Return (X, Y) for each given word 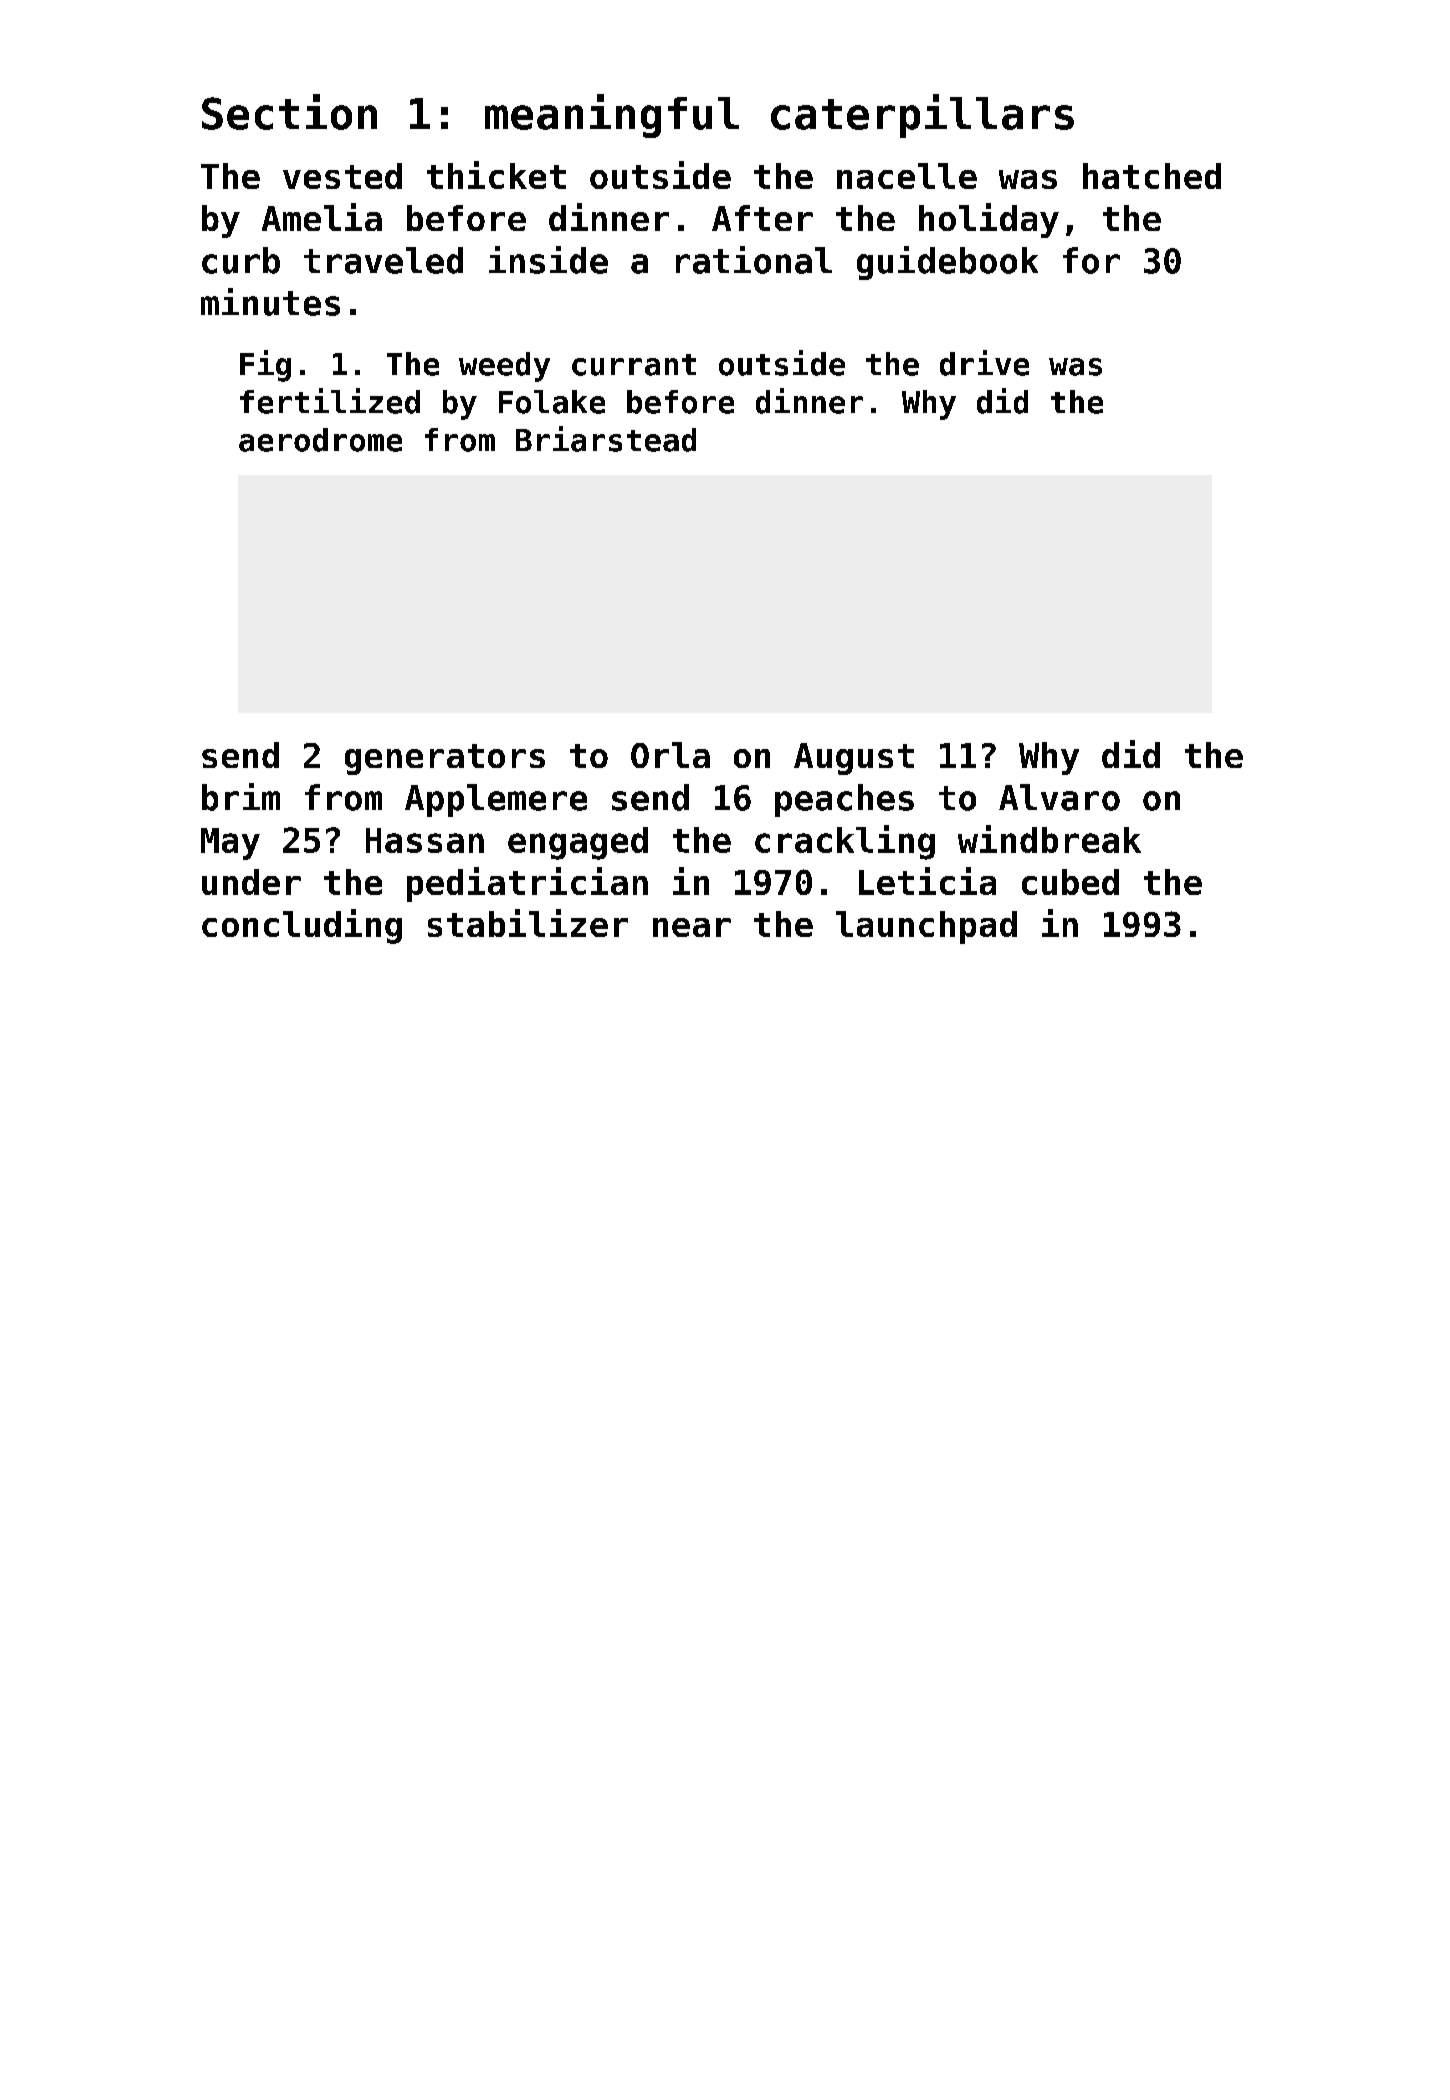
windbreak (1049, 839)
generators (445, 759)
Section (289, 112)
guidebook (947, 263)
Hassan (425, 840)
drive (984, 363)
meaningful (612, 116)
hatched (1152, 176)
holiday (989, 220)
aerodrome (320, 440)
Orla (670, 755)
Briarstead (606, 439)
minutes (270, 302)
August (854, 759)
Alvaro (1059, 797)
